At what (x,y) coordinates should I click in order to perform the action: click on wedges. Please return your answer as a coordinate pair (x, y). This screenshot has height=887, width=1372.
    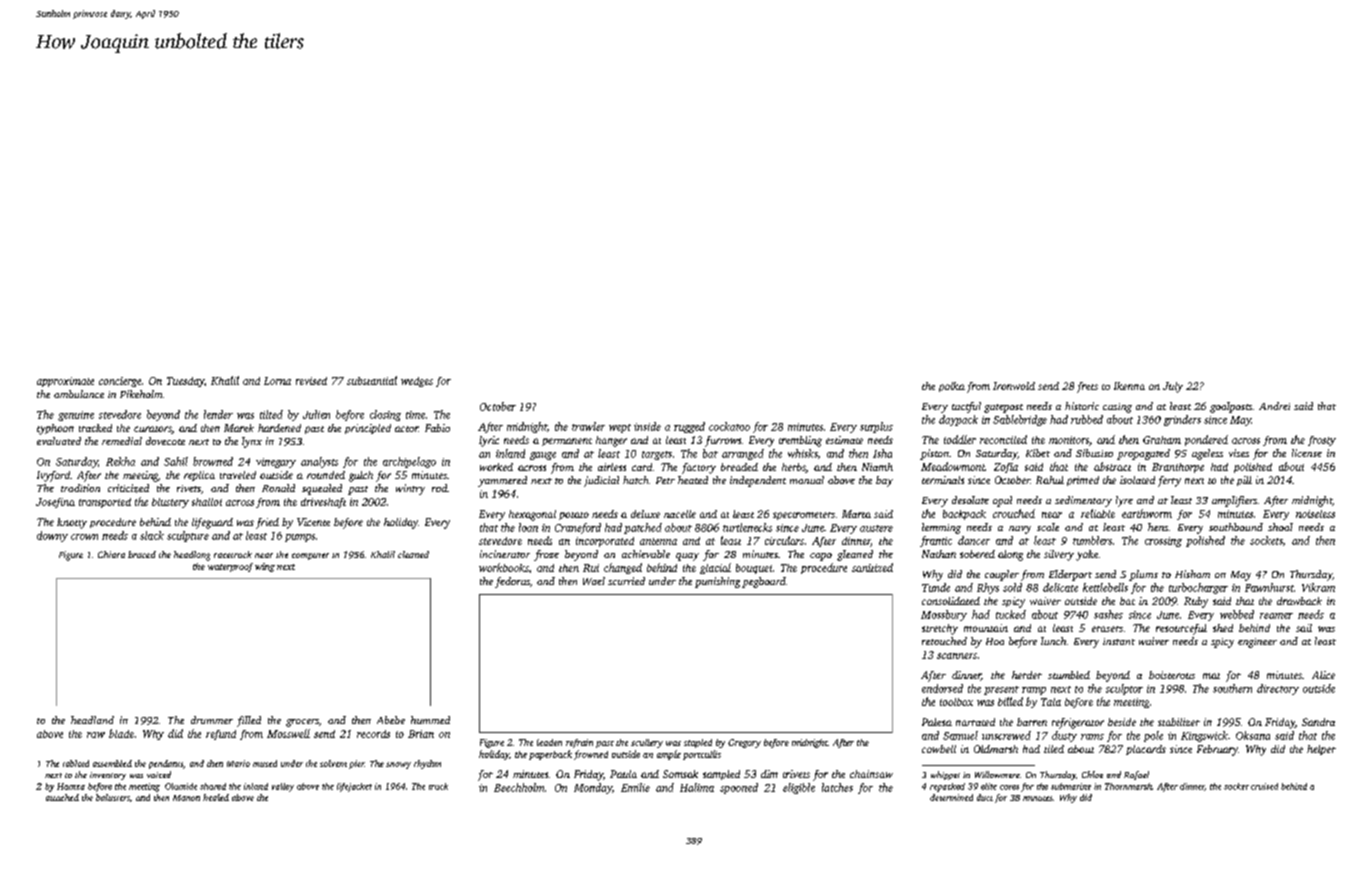
    Looking at the image, I should click on (417, 382).
